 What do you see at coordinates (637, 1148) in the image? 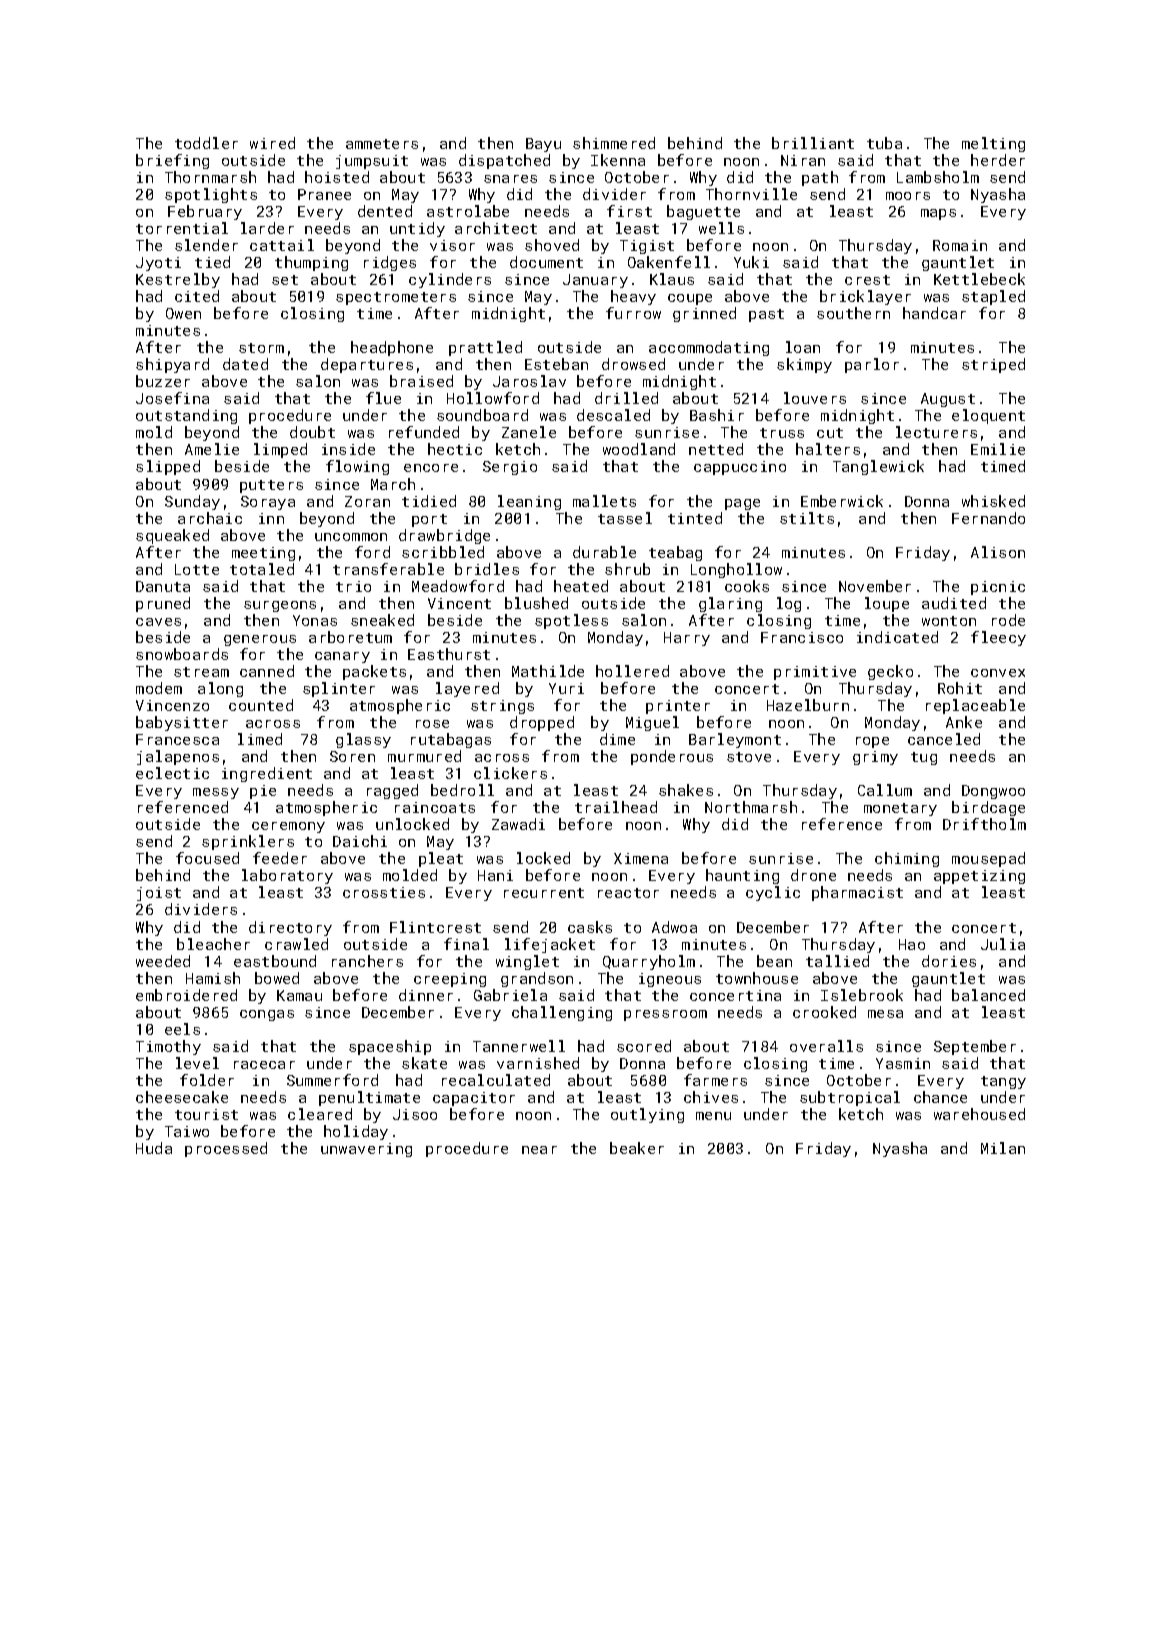
I see `beaker` at bounding box center [637, 1148].
